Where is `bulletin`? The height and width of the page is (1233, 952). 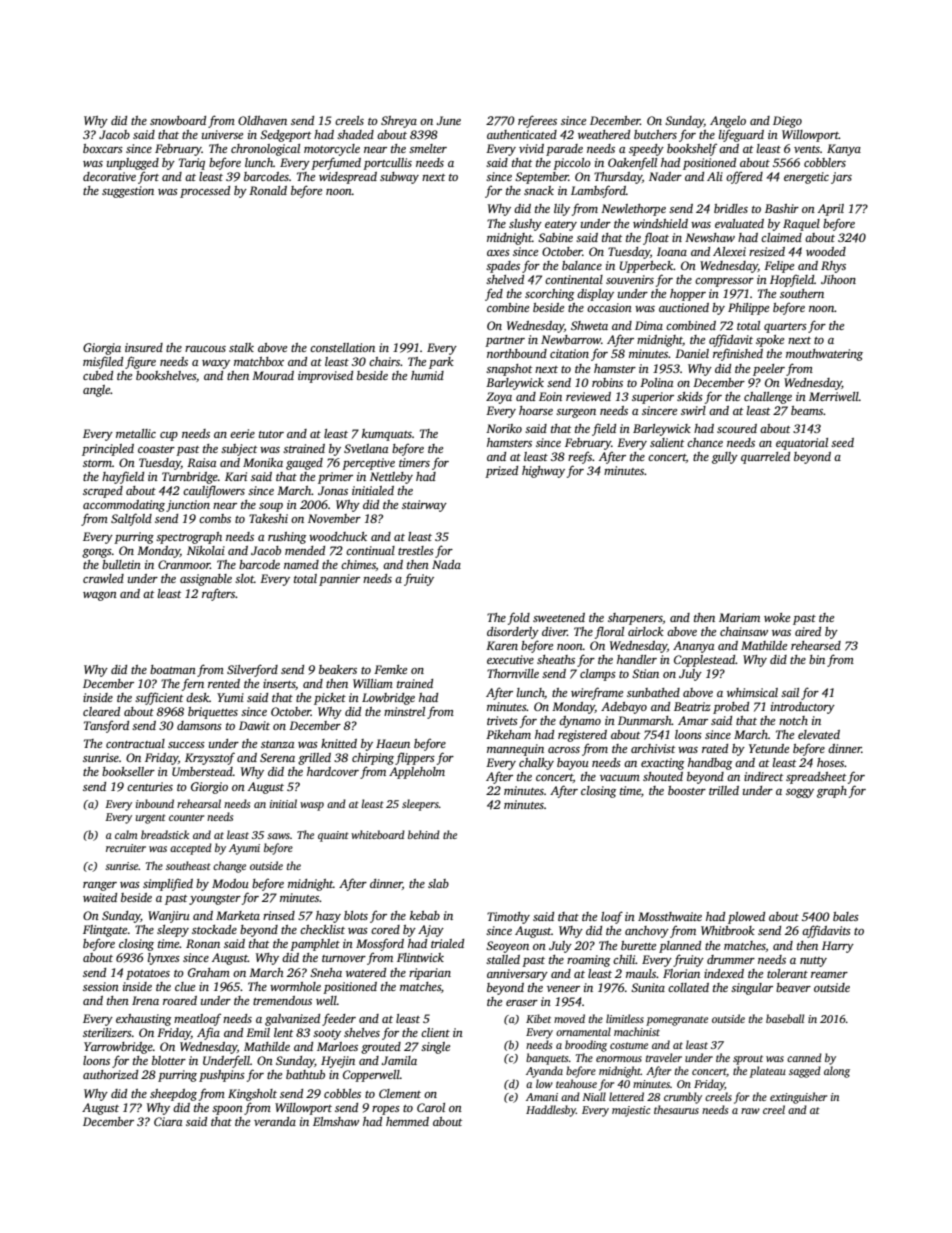
bulletin is located at coordinates (121, 564).
